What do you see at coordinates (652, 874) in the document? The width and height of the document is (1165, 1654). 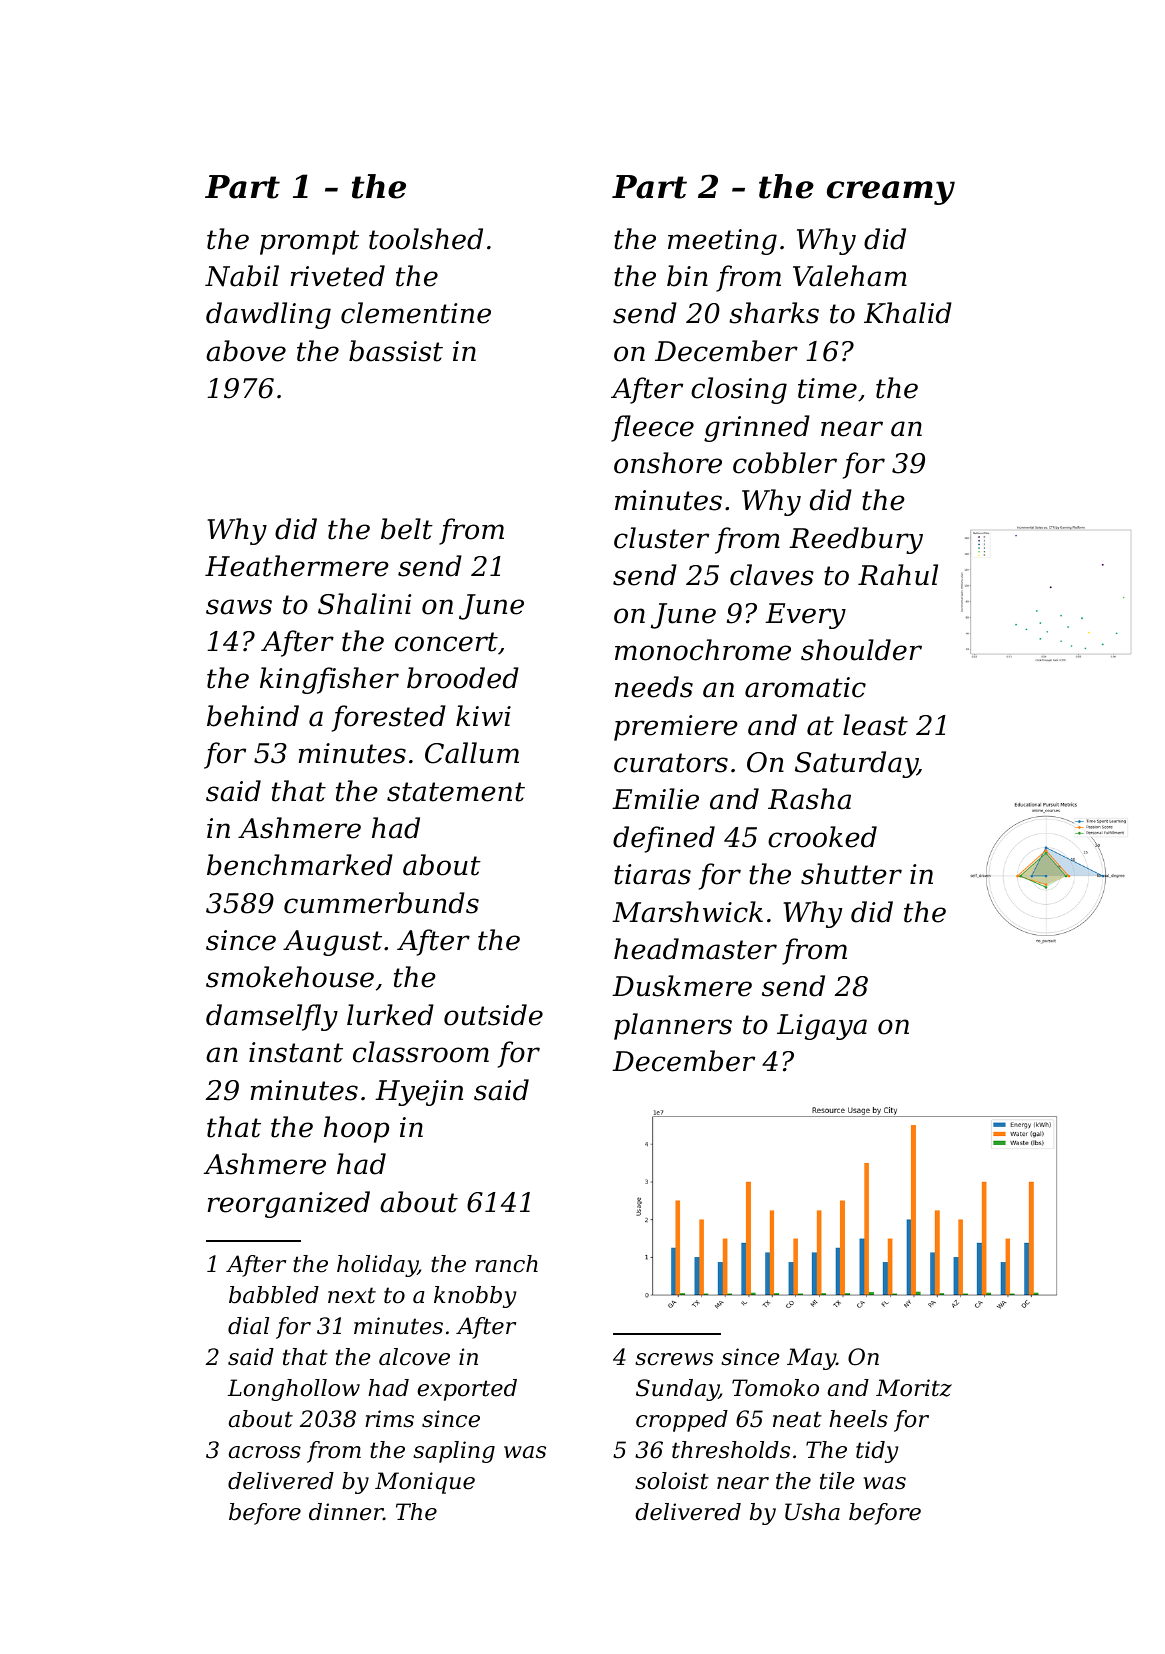 I see `tiaras` at bounding box center [652, 874].
